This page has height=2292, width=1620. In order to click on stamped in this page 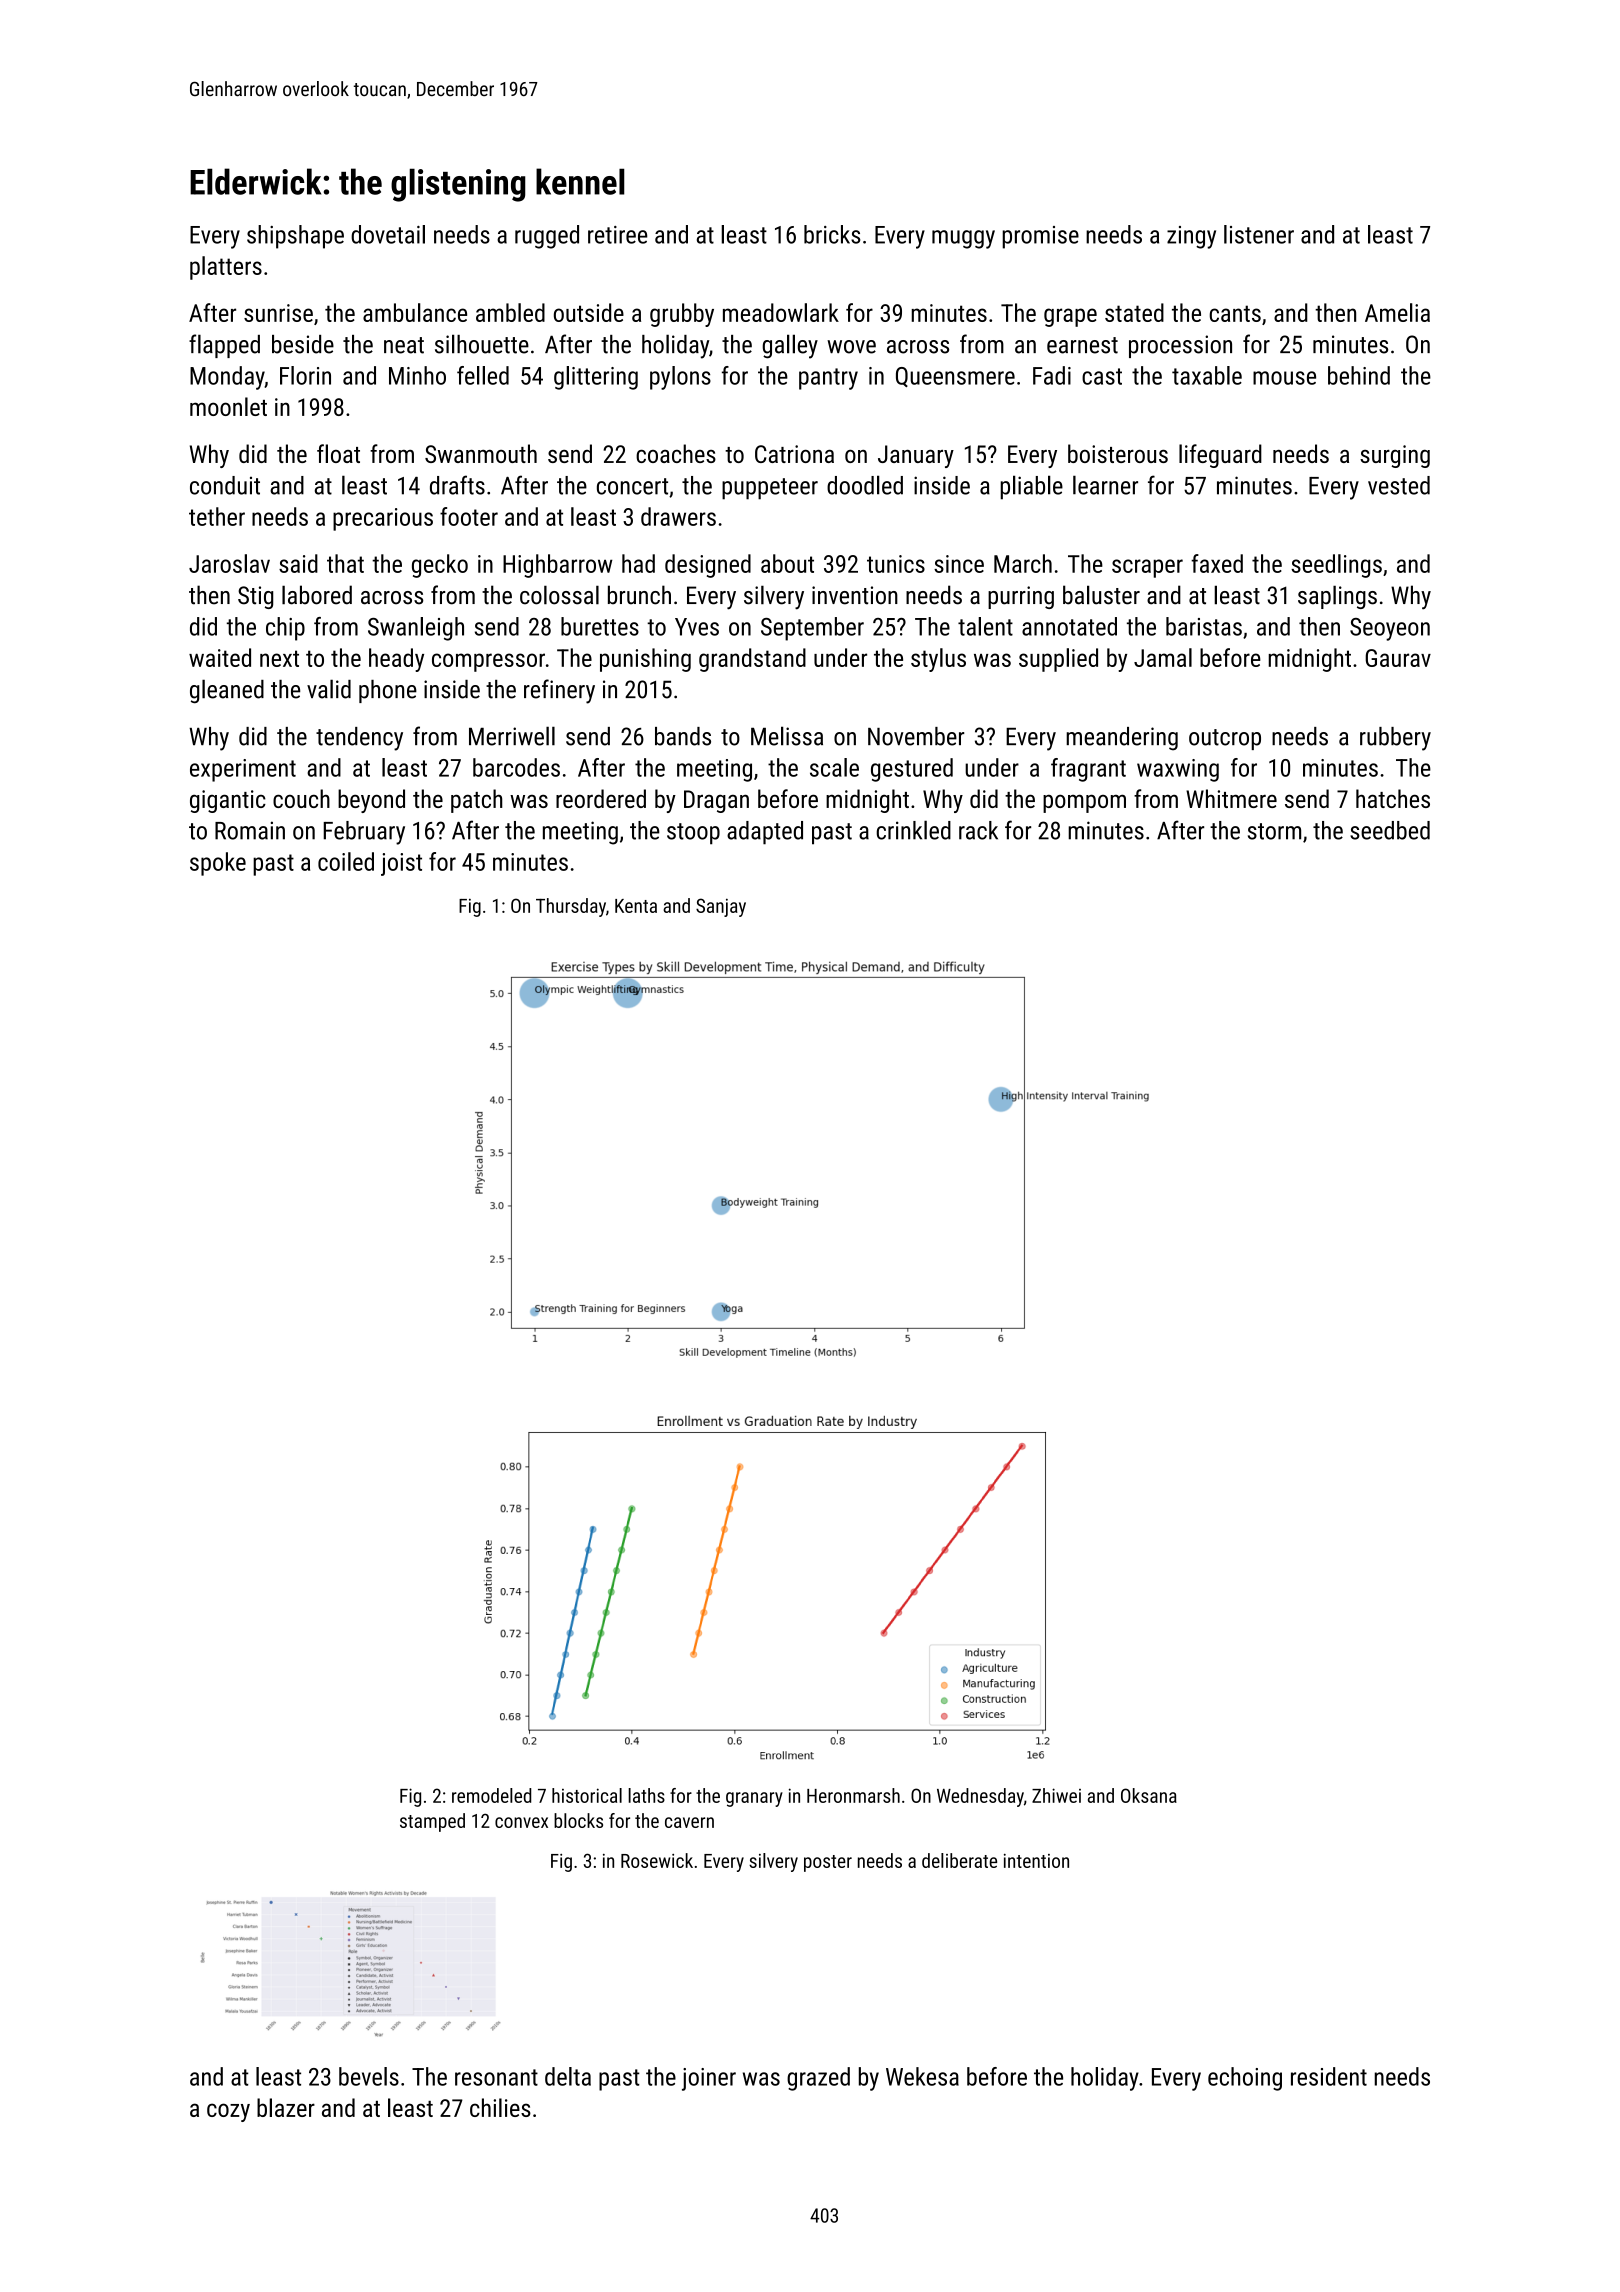, I will do `click(432, 1822)`.
